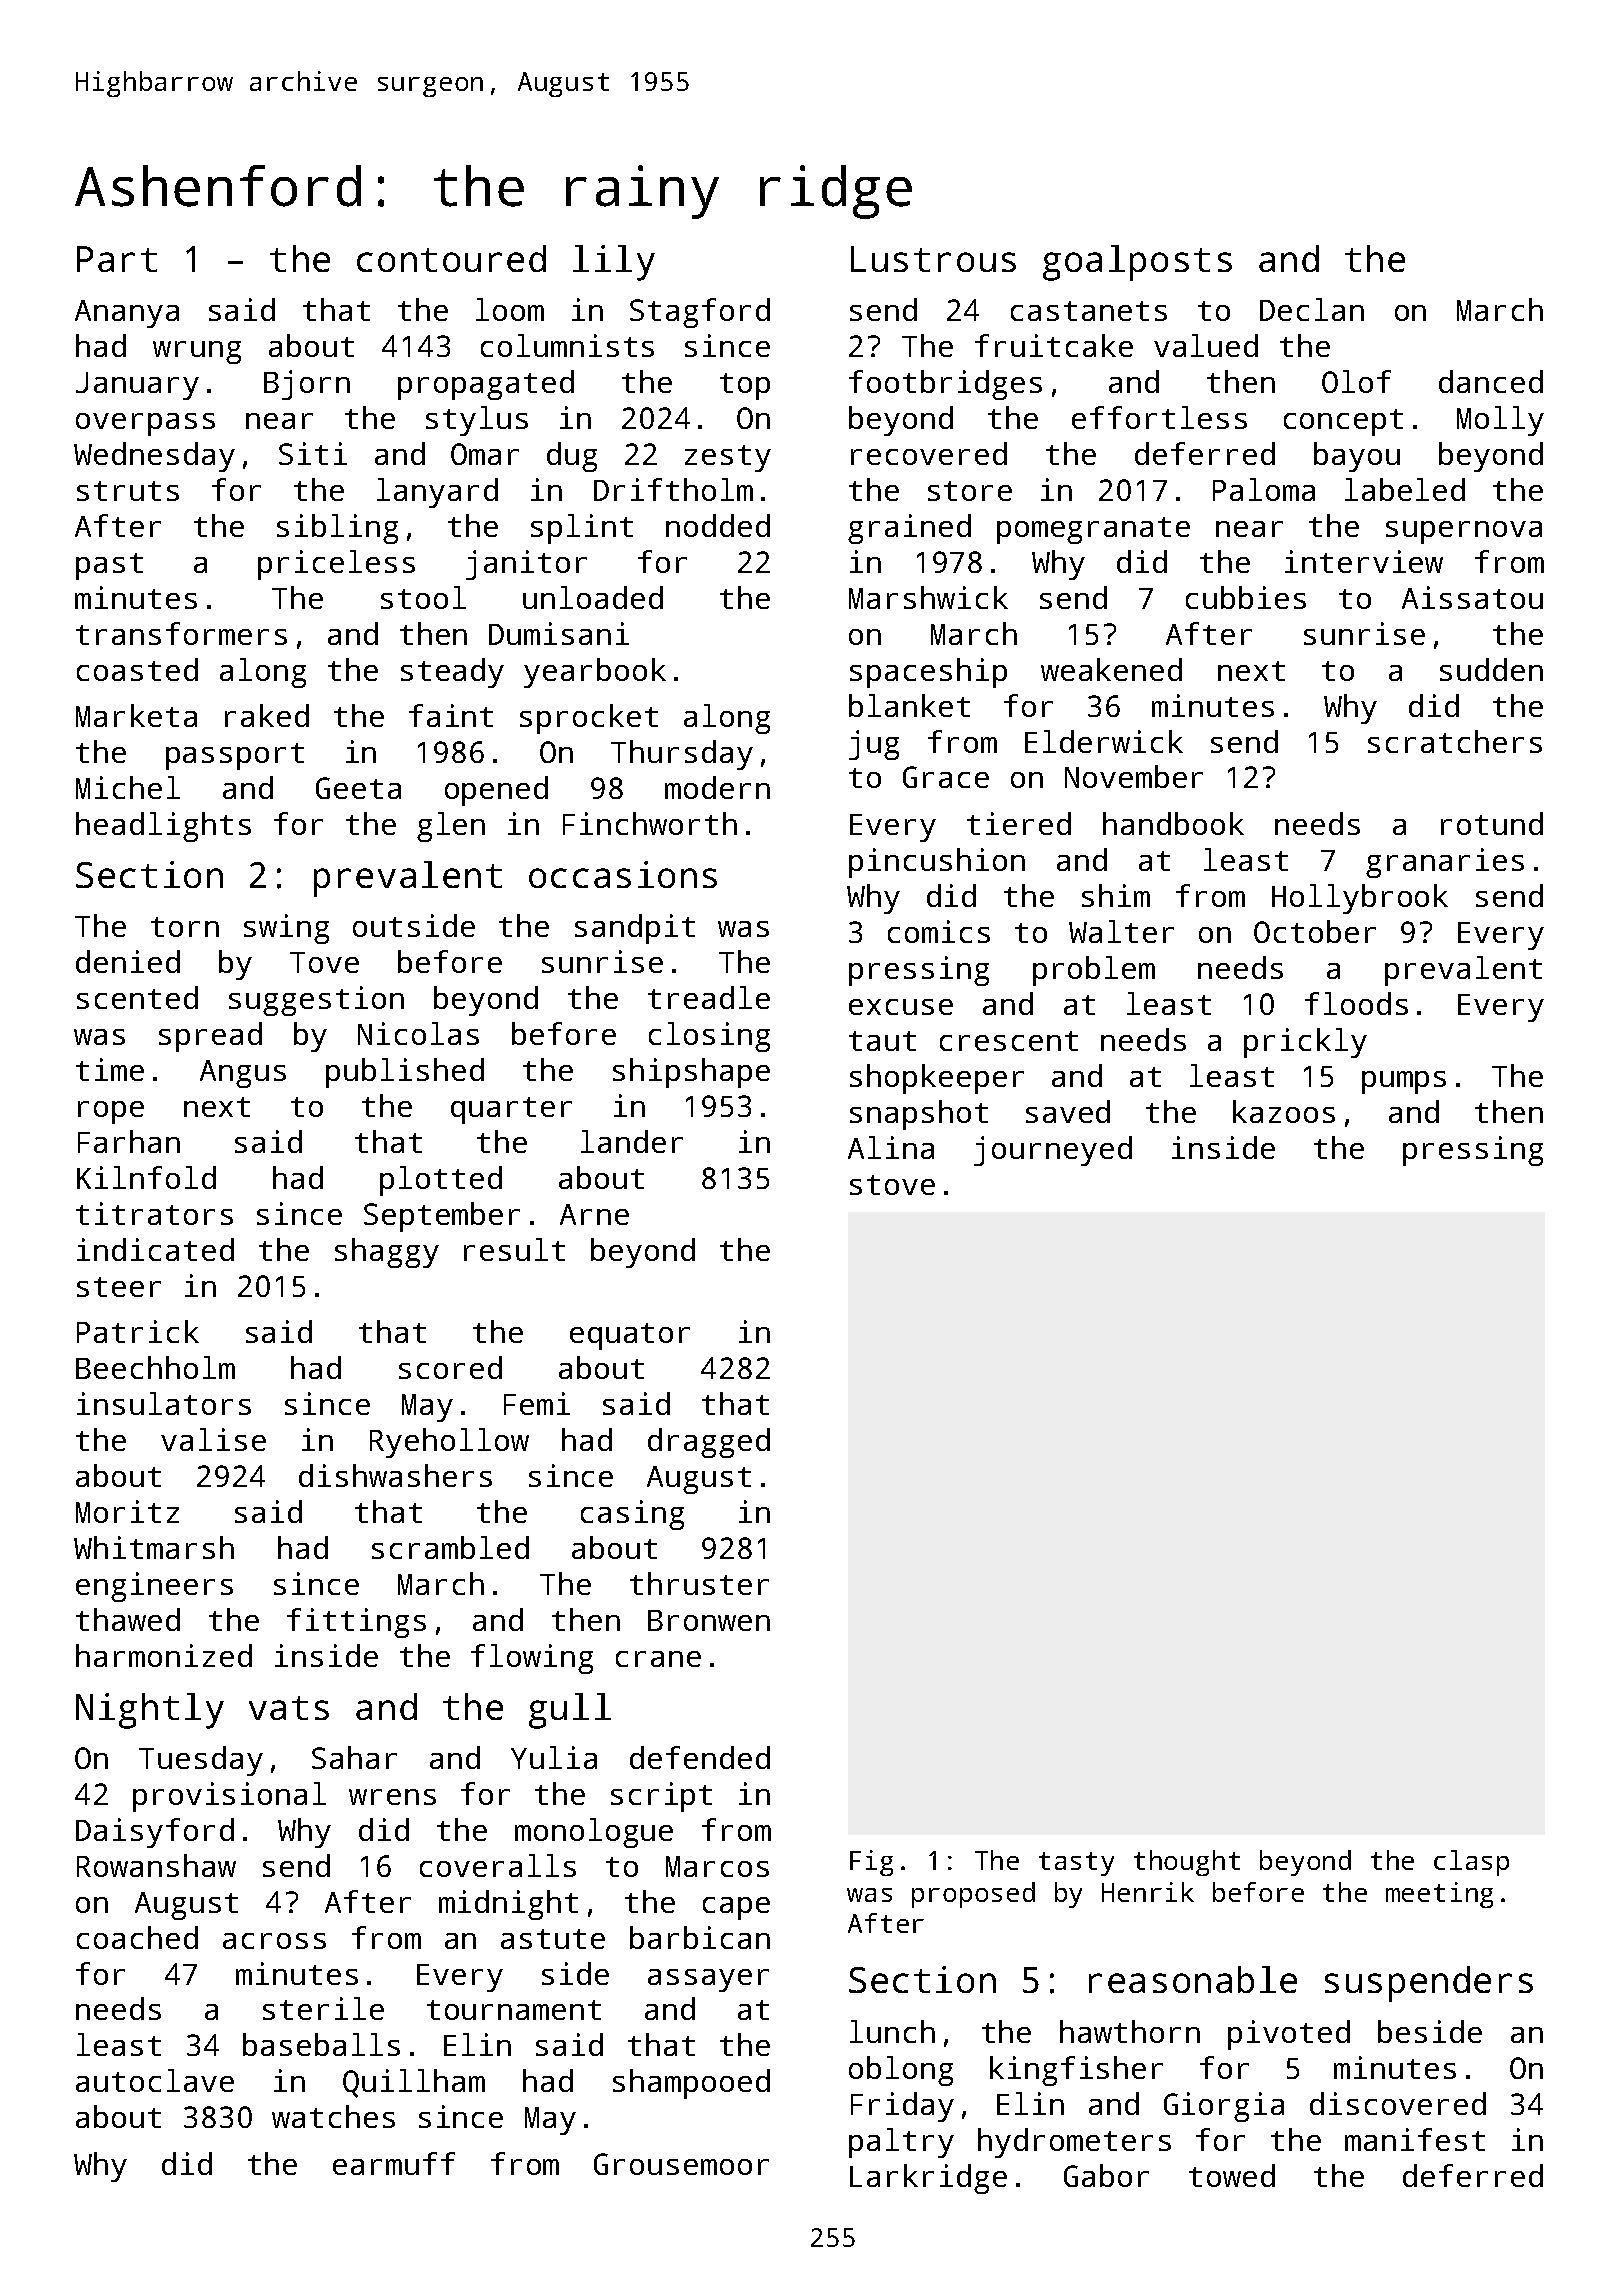 This screenshot has width=1620, height=2292. Describe the element at coordinates (477, 421) in the screenshot. I see `stylus` at that location.
